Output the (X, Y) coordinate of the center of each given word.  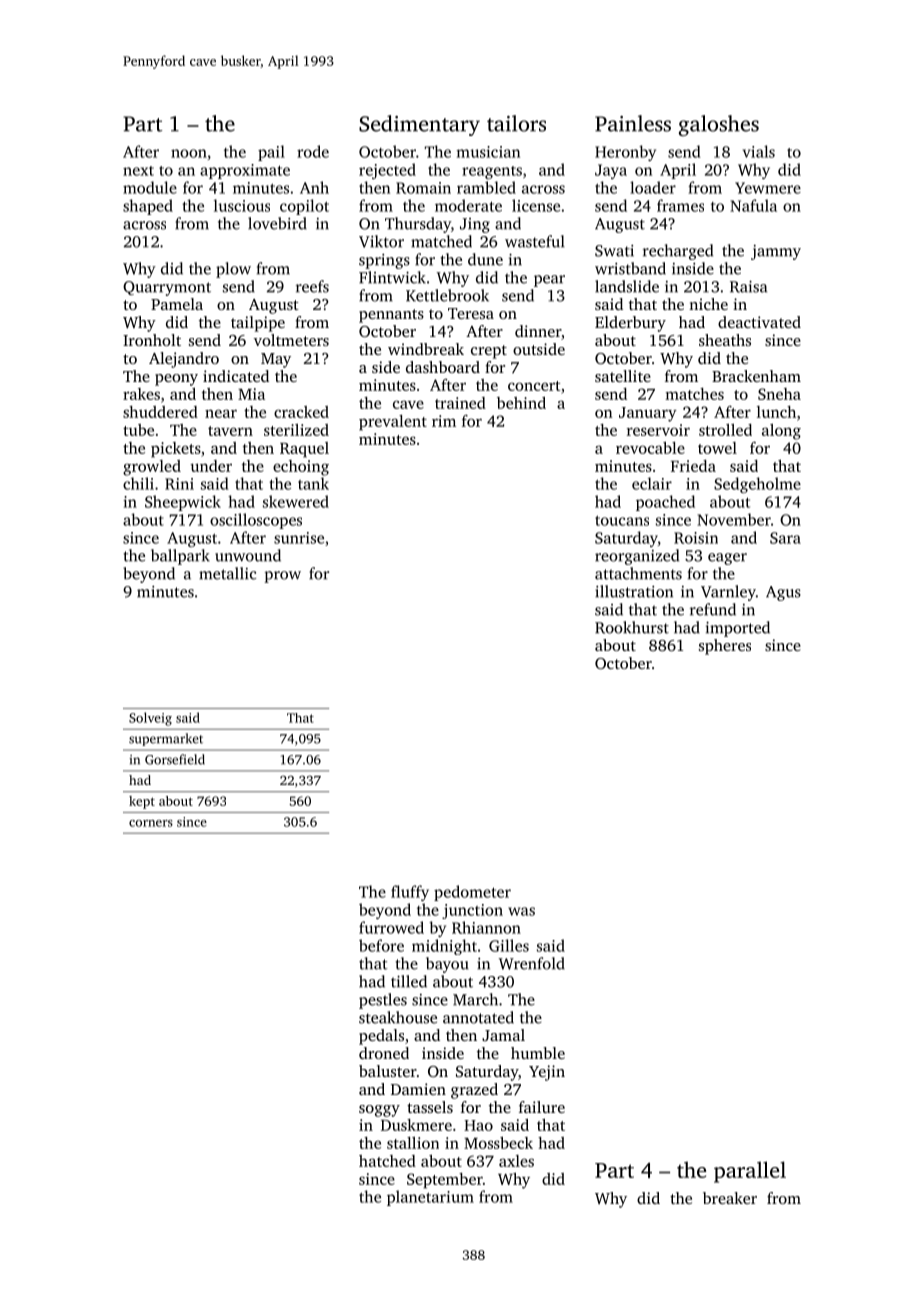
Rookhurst (632, 627)
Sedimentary (419, 125)
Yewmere (768, 188)
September (445, 1181)
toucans (622, 520)
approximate (245, 171)
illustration (634, 591)
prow (282, 577)
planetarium (430, 1198)
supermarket (166, 739)
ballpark (180, 557)
